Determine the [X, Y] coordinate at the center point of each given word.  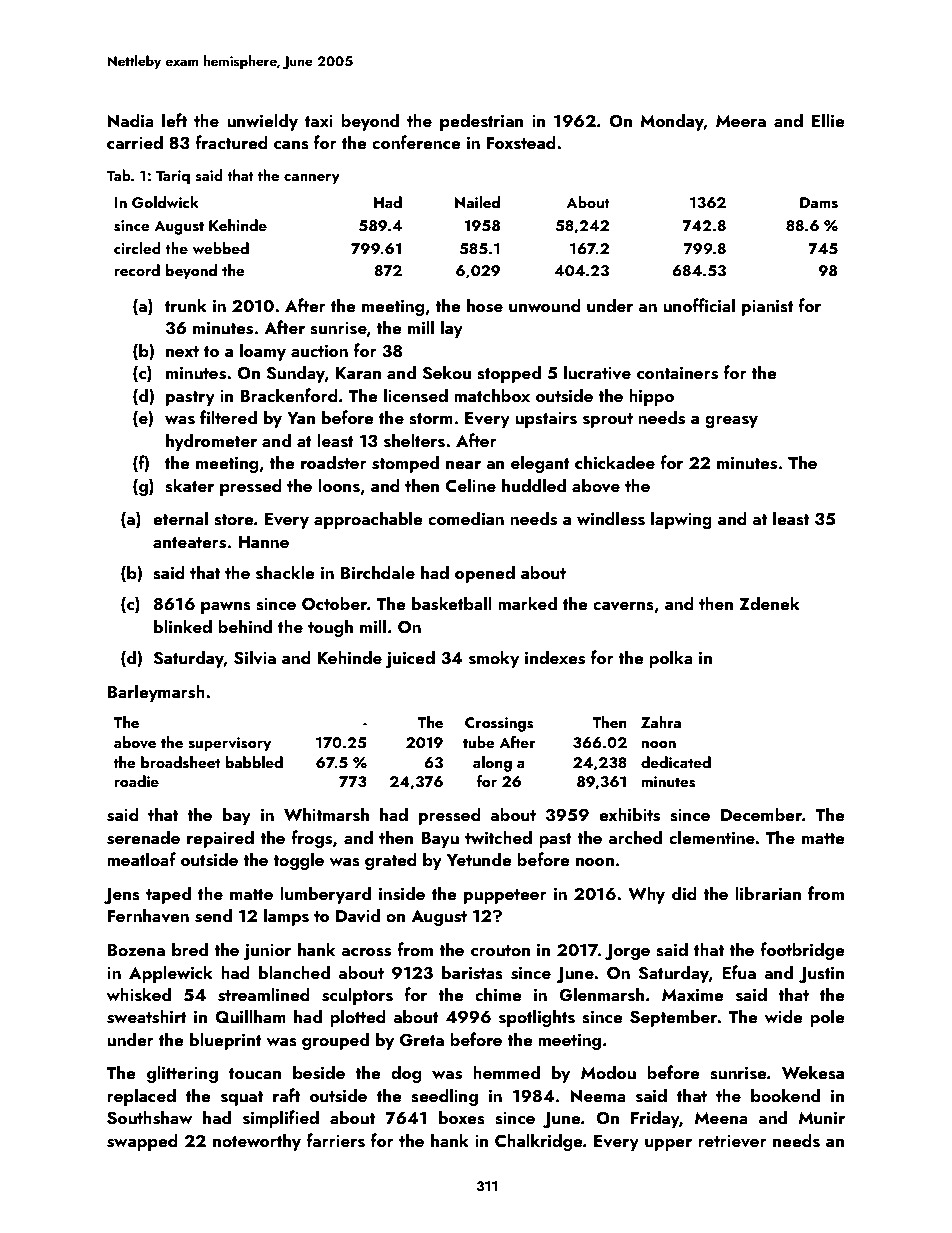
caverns [623, 606]
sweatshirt [147, 1016]
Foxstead [521, 142]
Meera [741, 121]
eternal [180, 518]
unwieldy [262, 122]
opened [485, 574]
